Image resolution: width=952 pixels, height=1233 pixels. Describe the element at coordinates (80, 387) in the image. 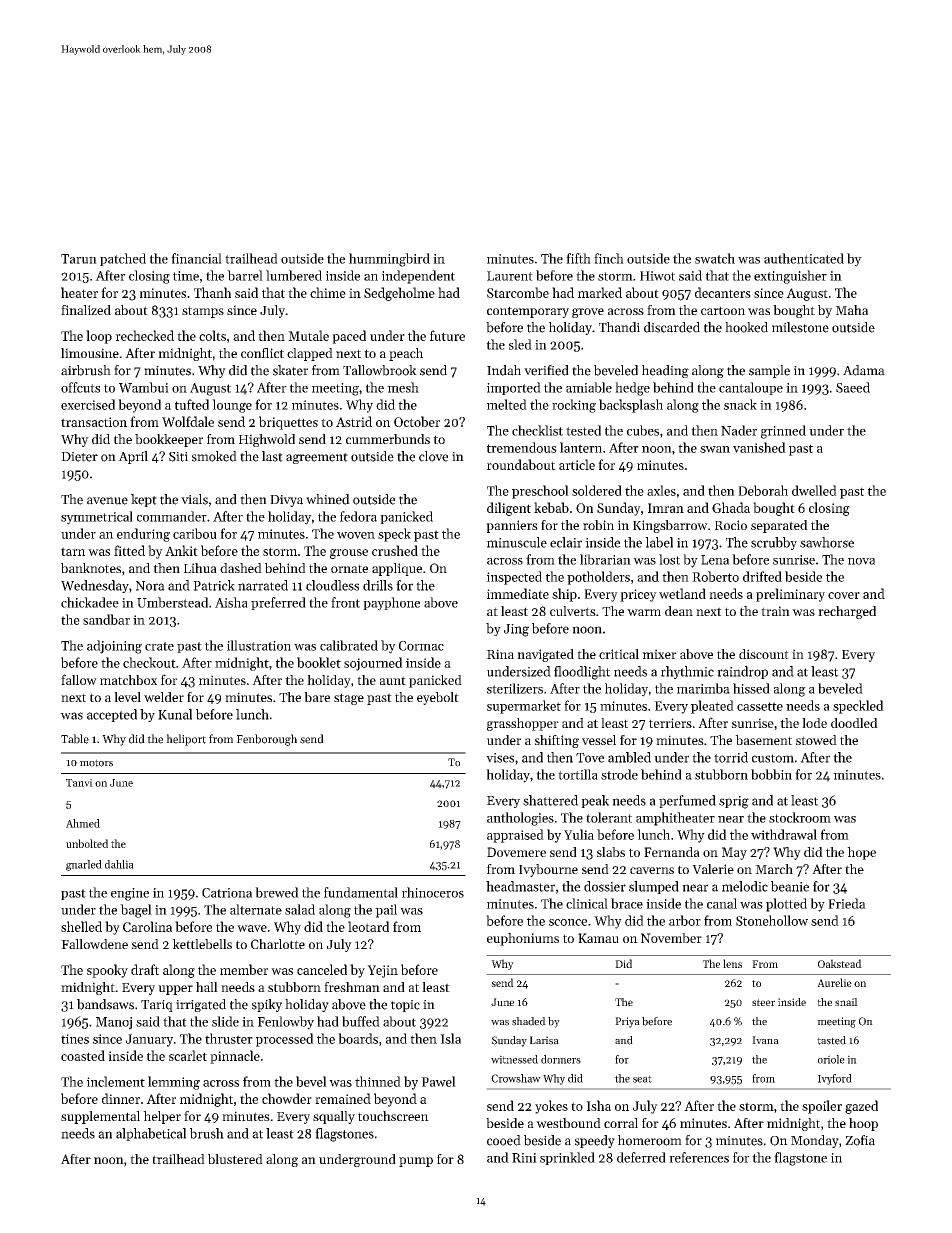

I see `offcuts` at that location.
